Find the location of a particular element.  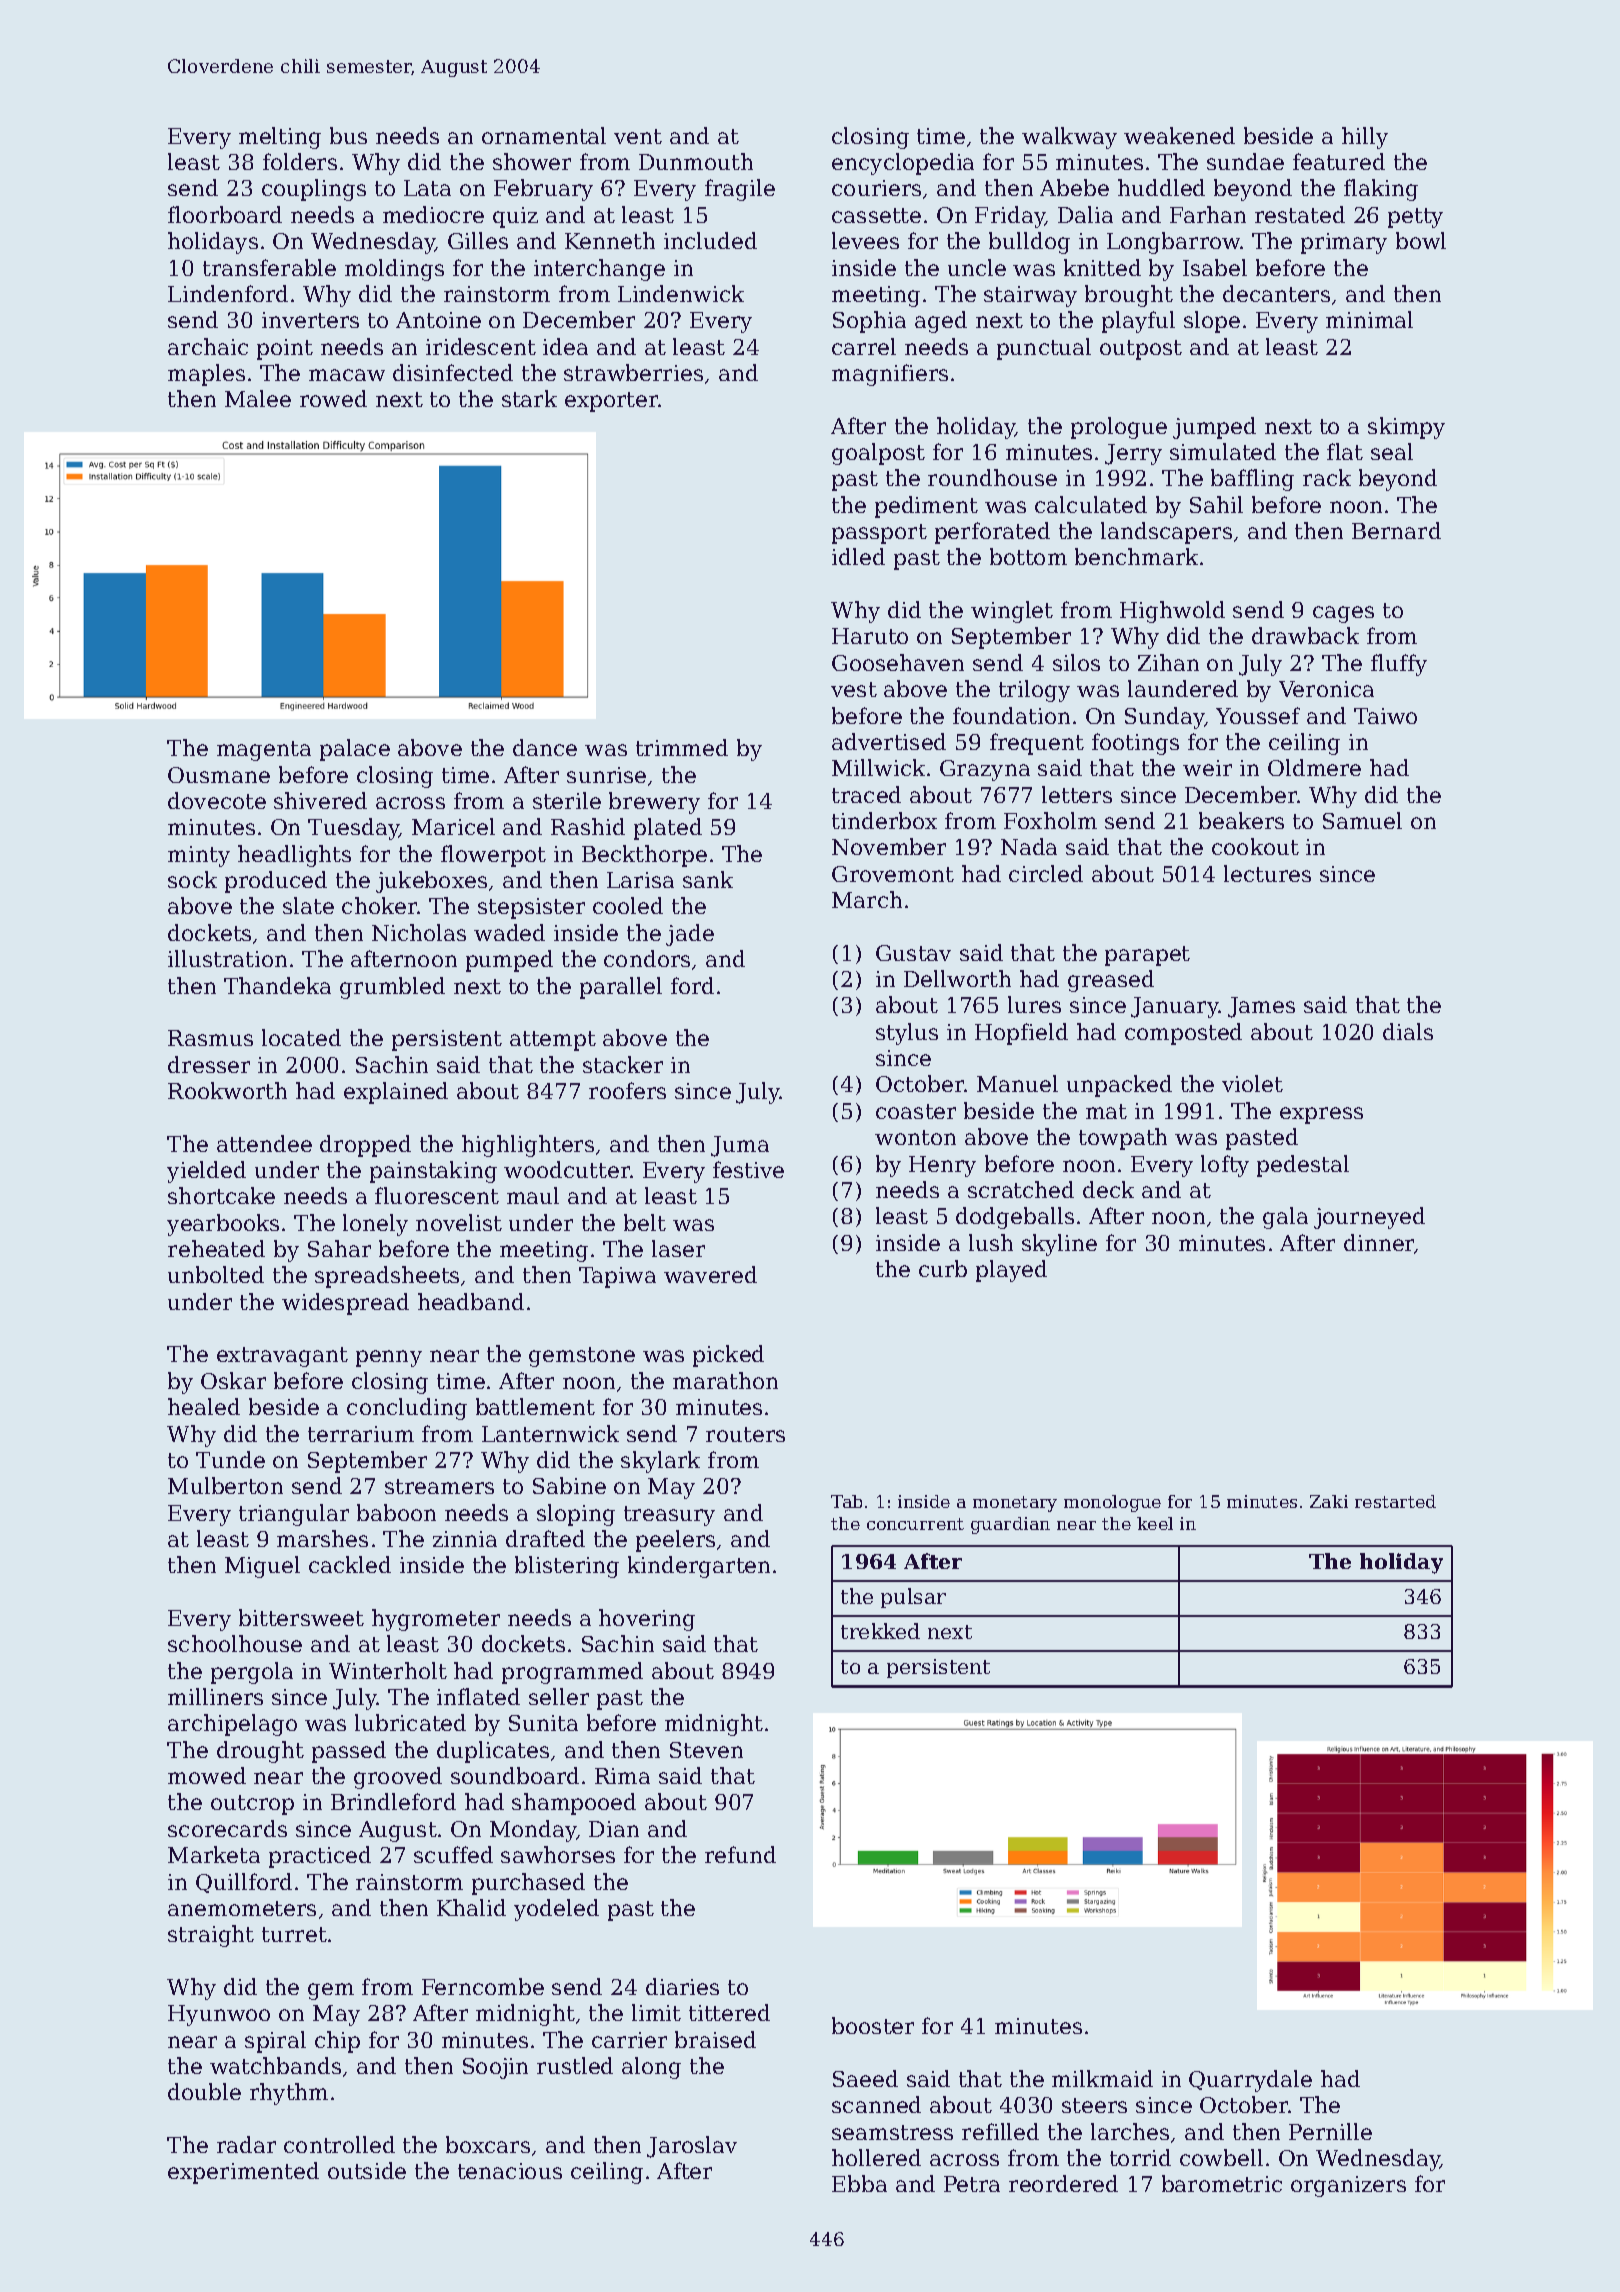

keel is located at coordinates (1155, 1523).
